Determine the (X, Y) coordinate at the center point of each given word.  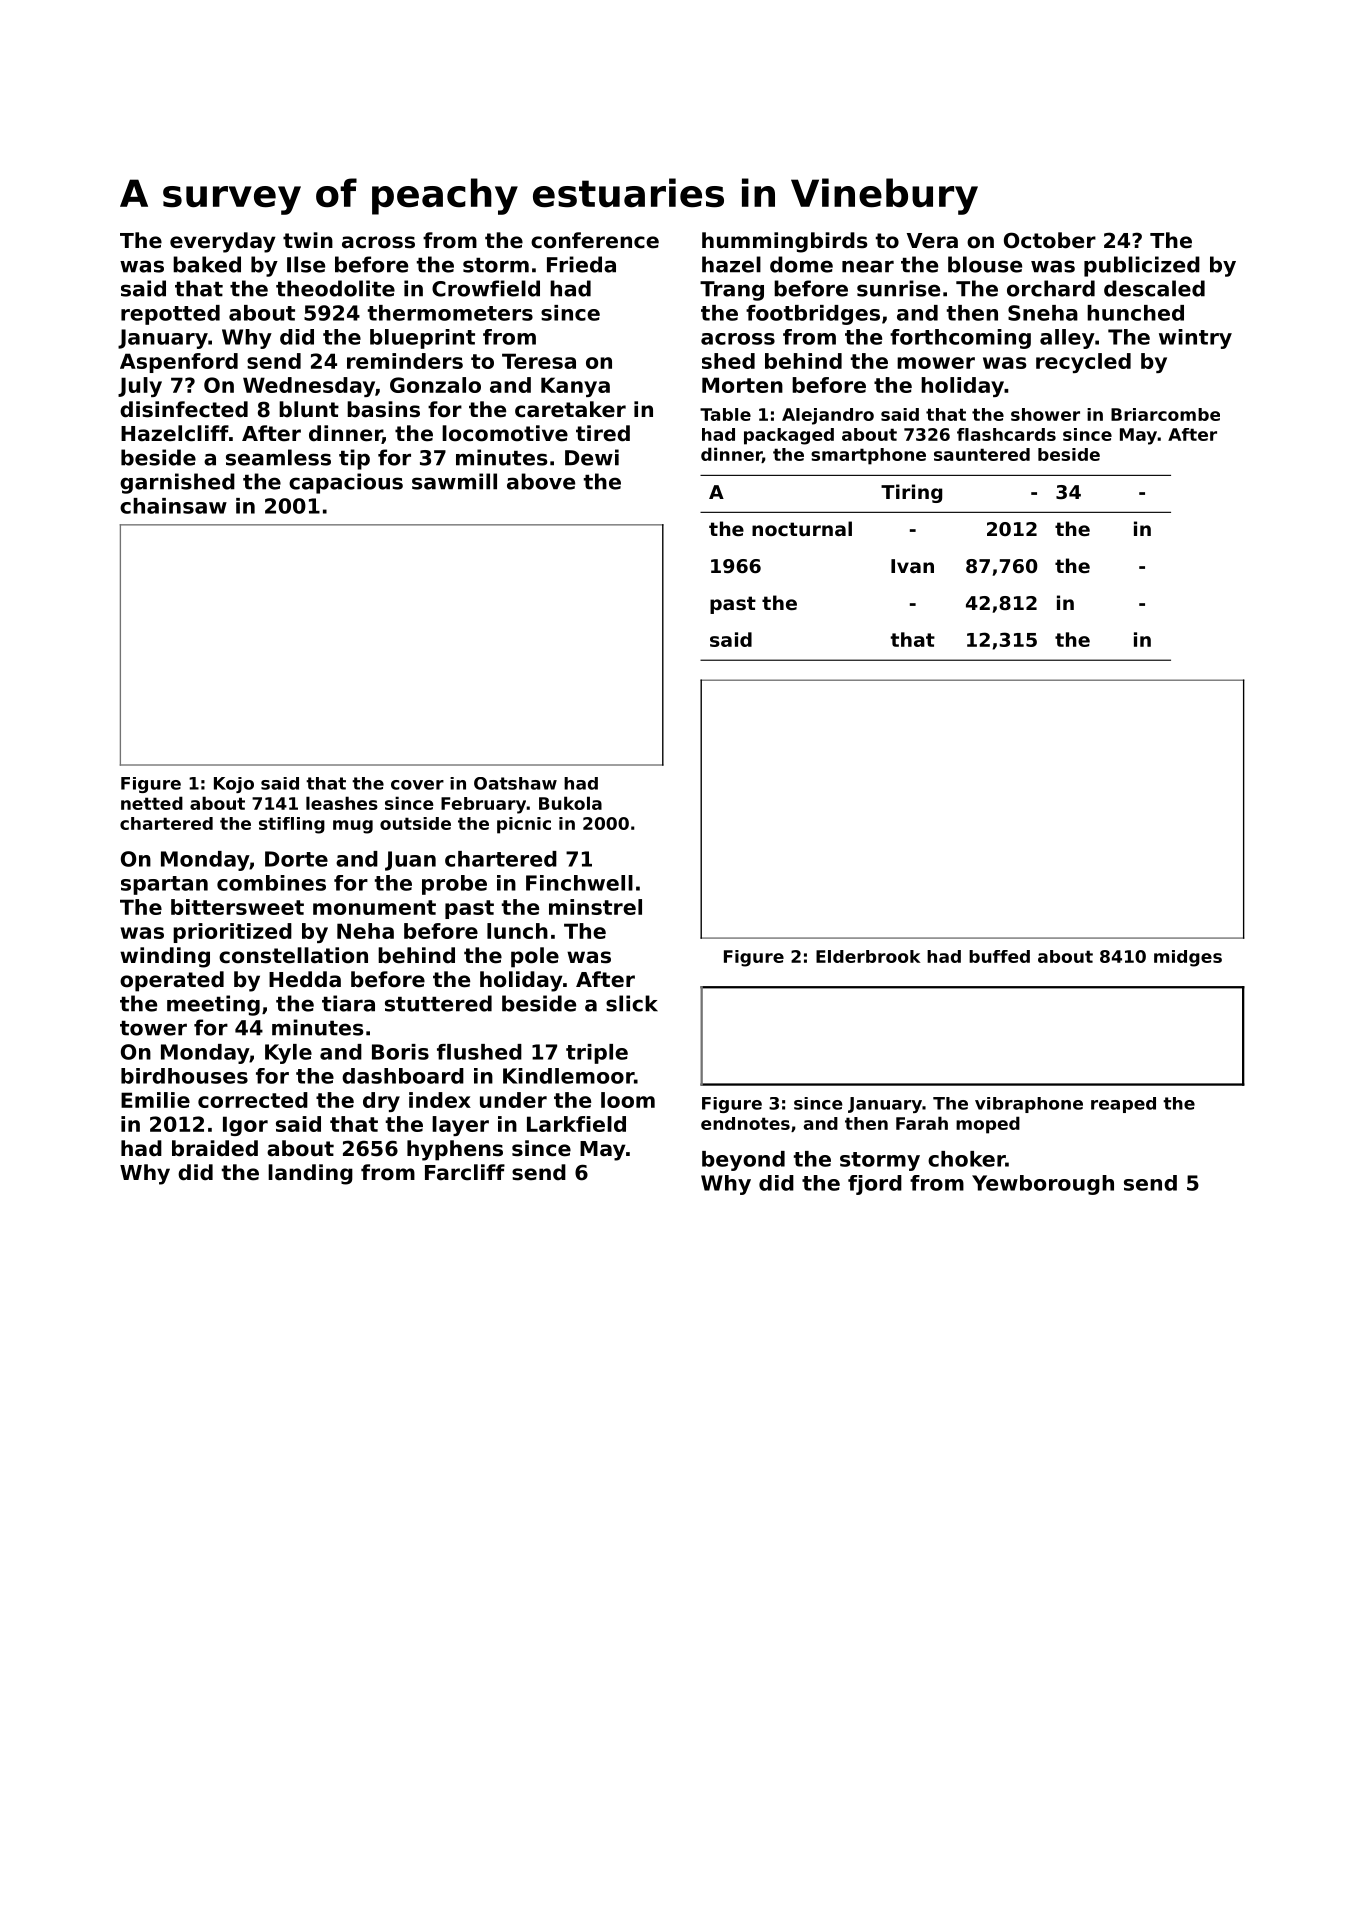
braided (215, 1148)
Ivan (912, 566)
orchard (1051, 288)
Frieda (581, 264)
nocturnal (802, 528)
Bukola (570, 803)
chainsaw (173, 506)
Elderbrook (868, 956)
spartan (164, 885)
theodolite (335, 288)
